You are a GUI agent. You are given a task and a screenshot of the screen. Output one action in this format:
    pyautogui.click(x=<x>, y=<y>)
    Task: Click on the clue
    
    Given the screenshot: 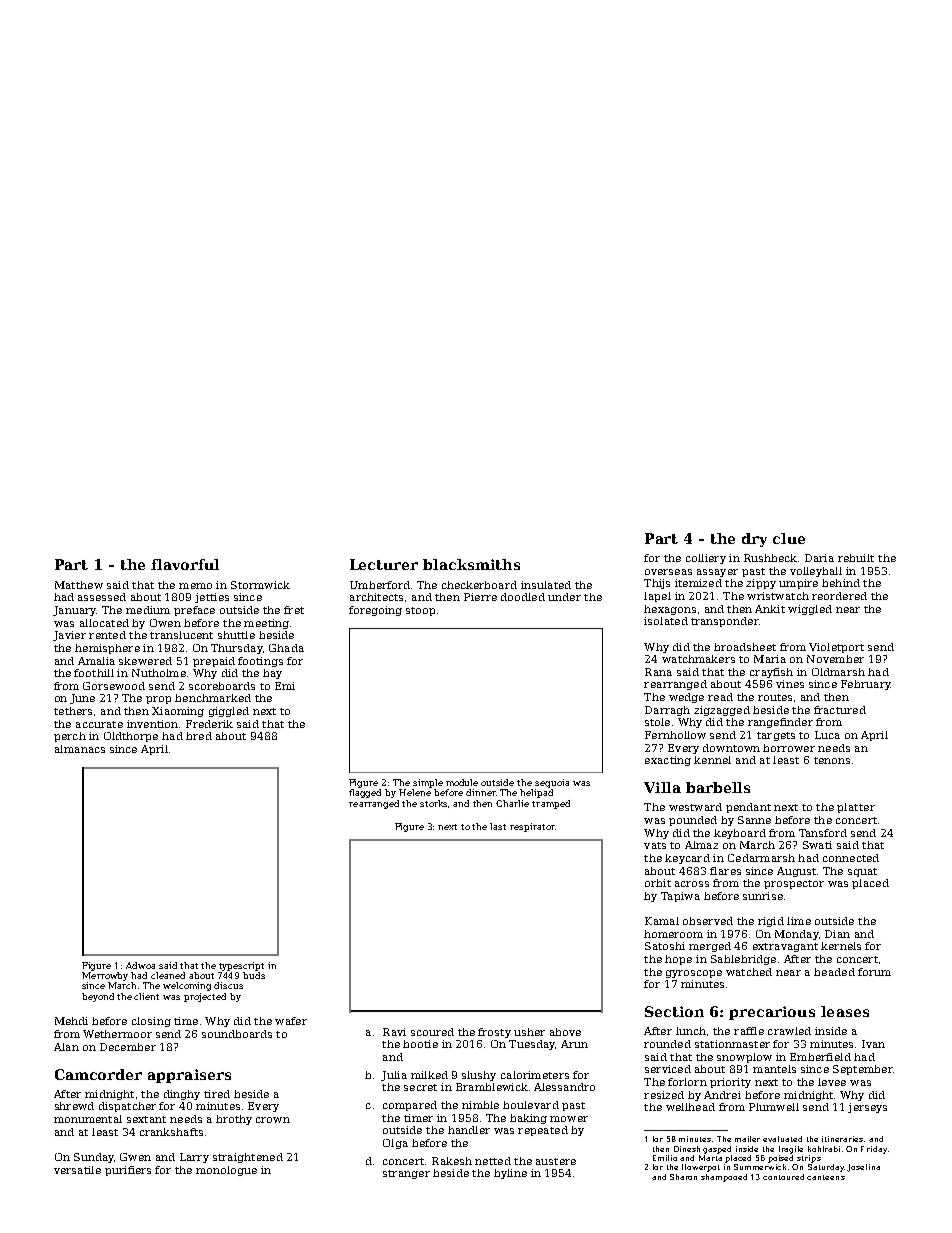 What is the action you would take?
    pyautogui.click(x=789, y=538)
